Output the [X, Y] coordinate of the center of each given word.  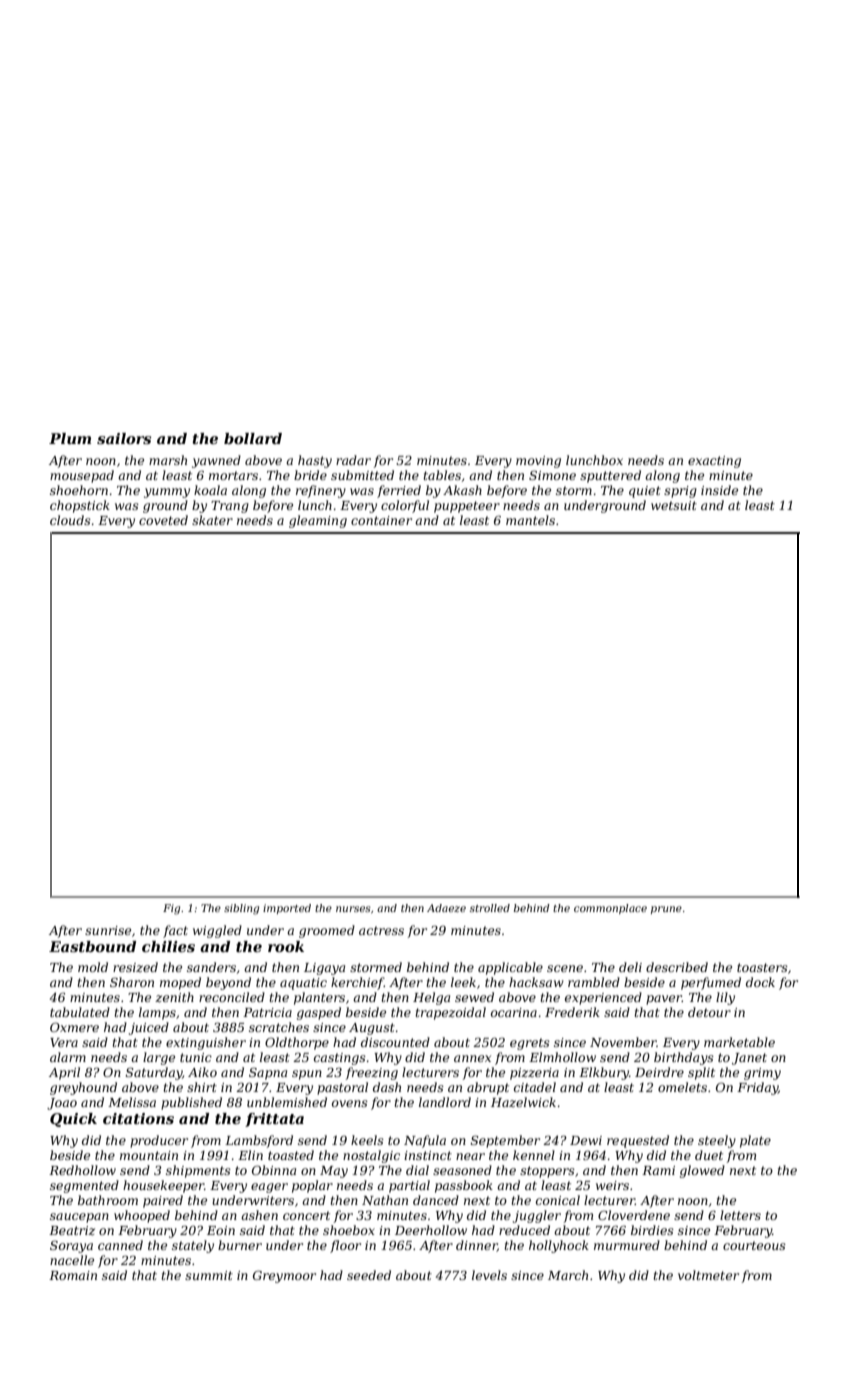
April [64, 1073]
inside [719, 490]
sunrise [108, 930]
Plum [70, 438]
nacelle [72, 1260]
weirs [612, 1185]
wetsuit [674, 505]
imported [287, 909]
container [381, 520]
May [334, 1172]
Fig [171, 909]
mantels [530, 520]
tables [442, 475]
